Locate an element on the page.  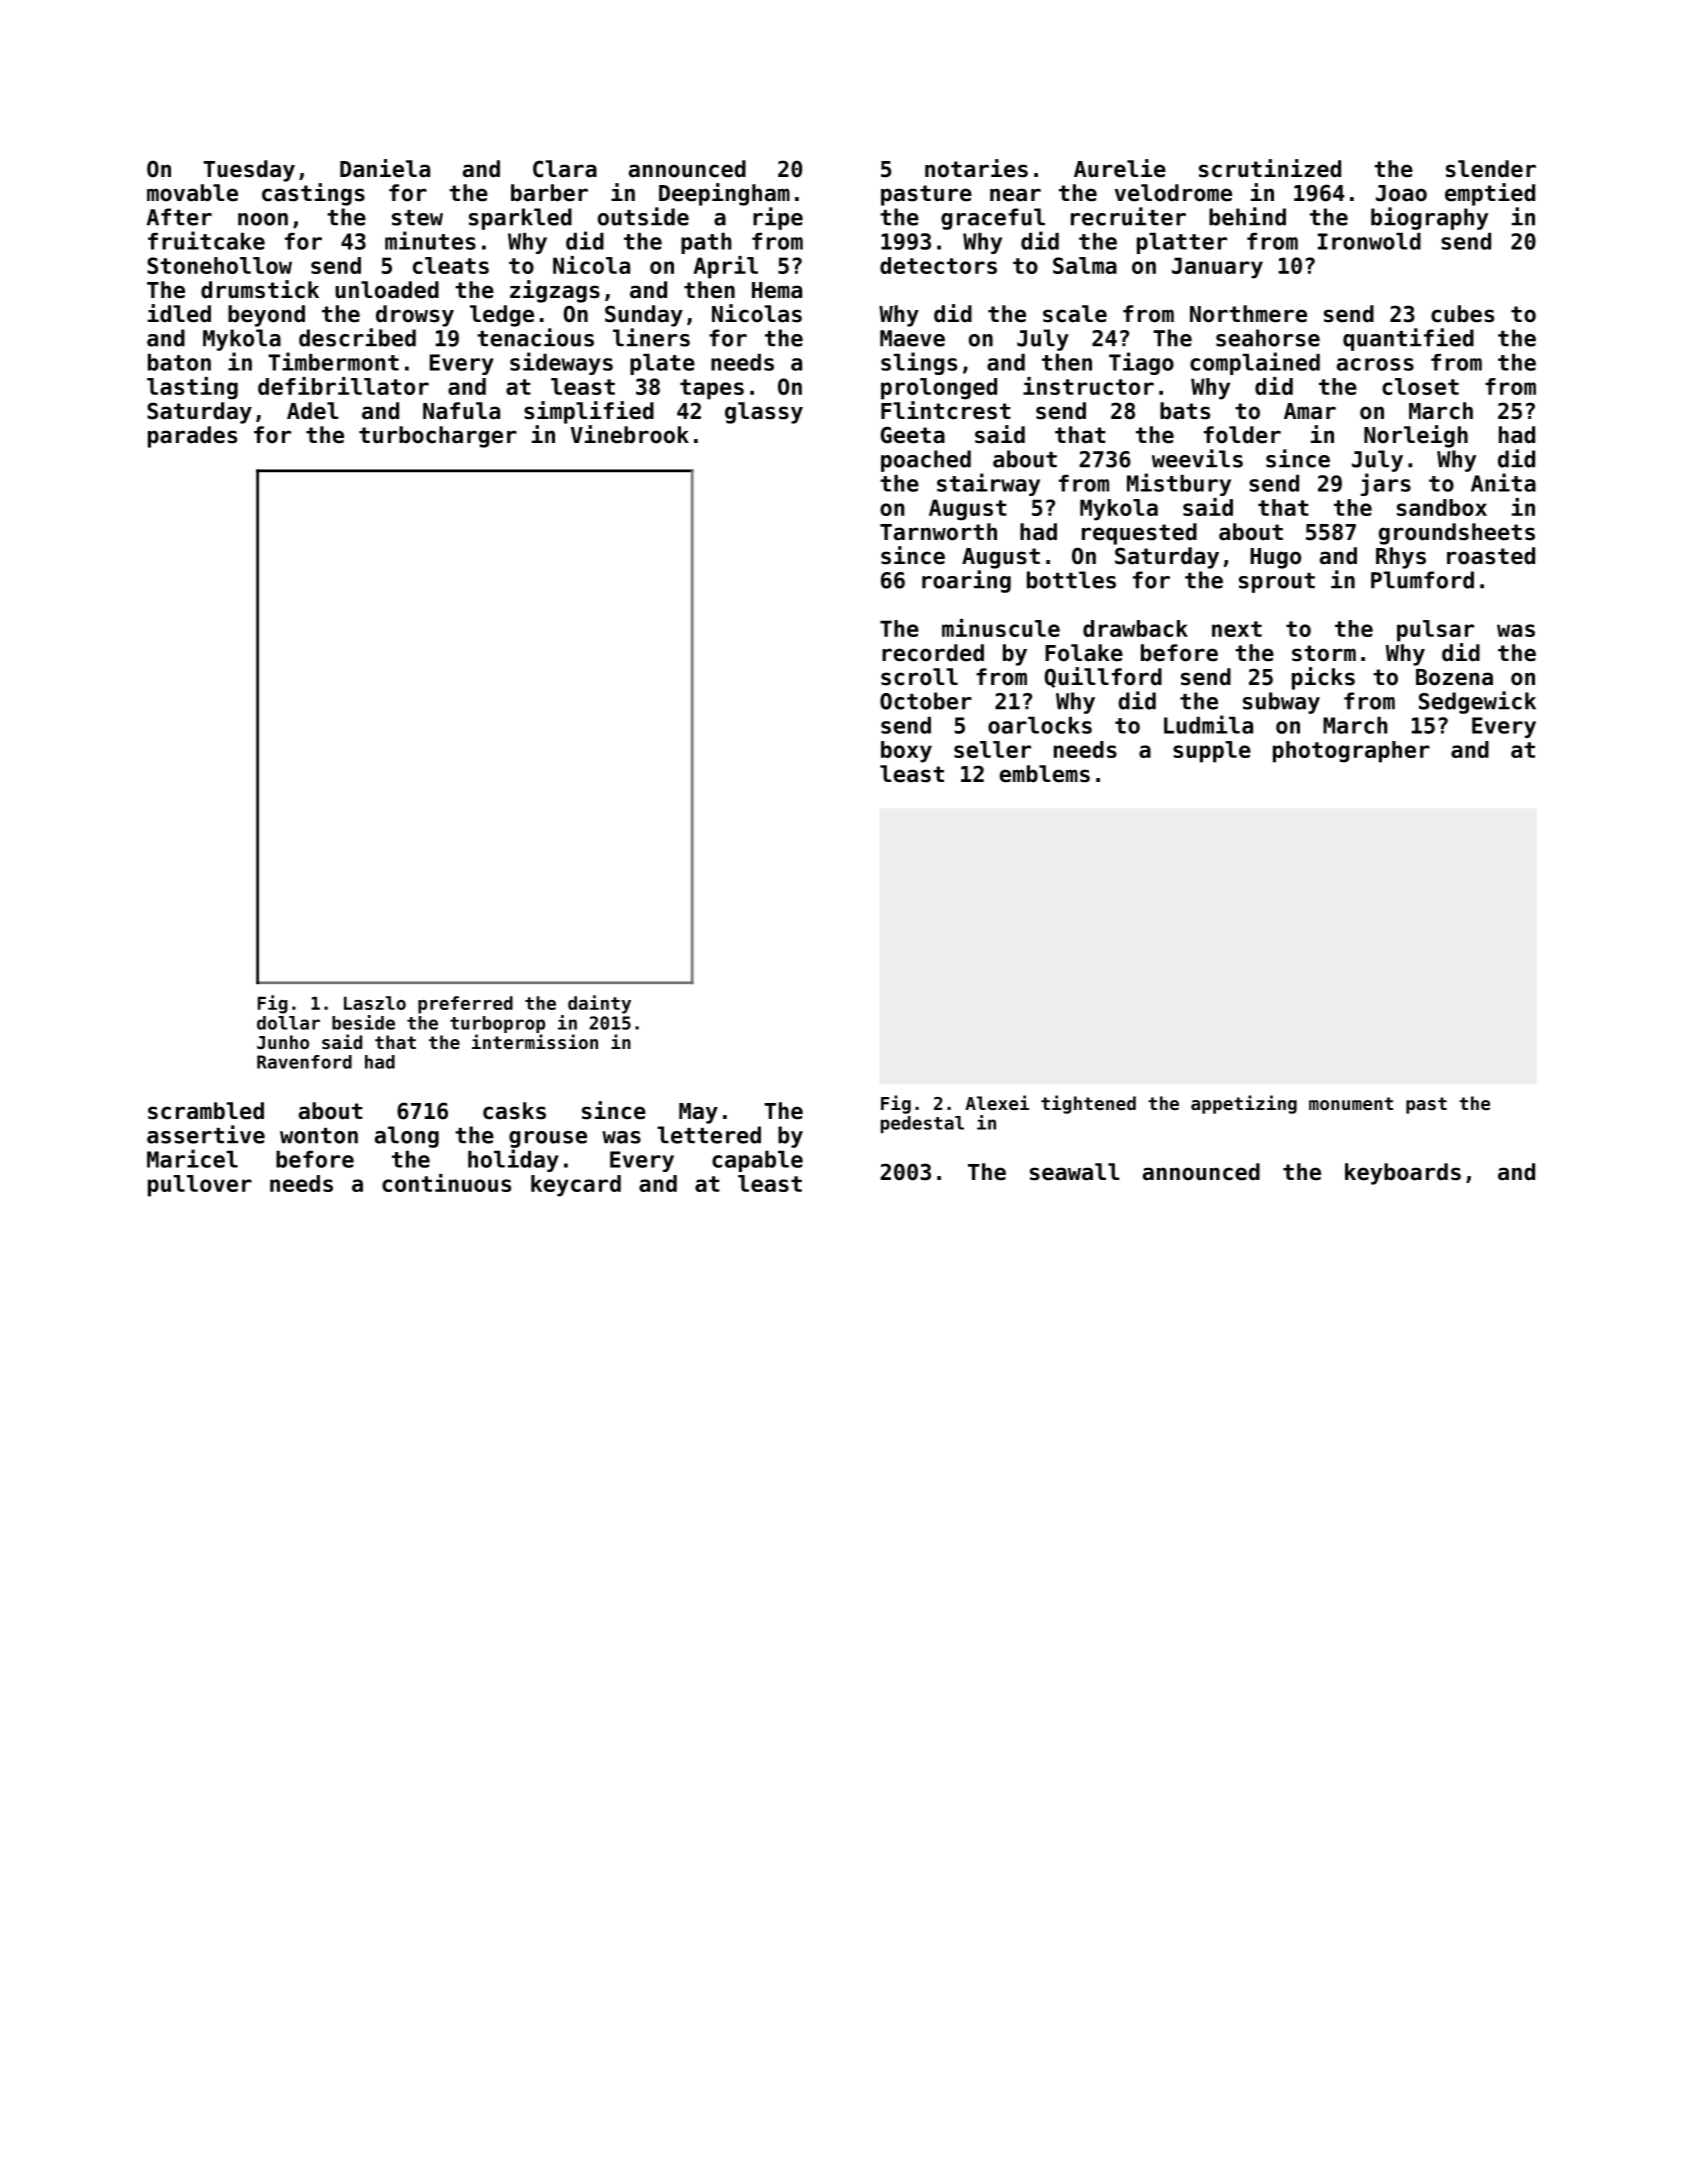
monument is located at coordinates (1351, 1103).
